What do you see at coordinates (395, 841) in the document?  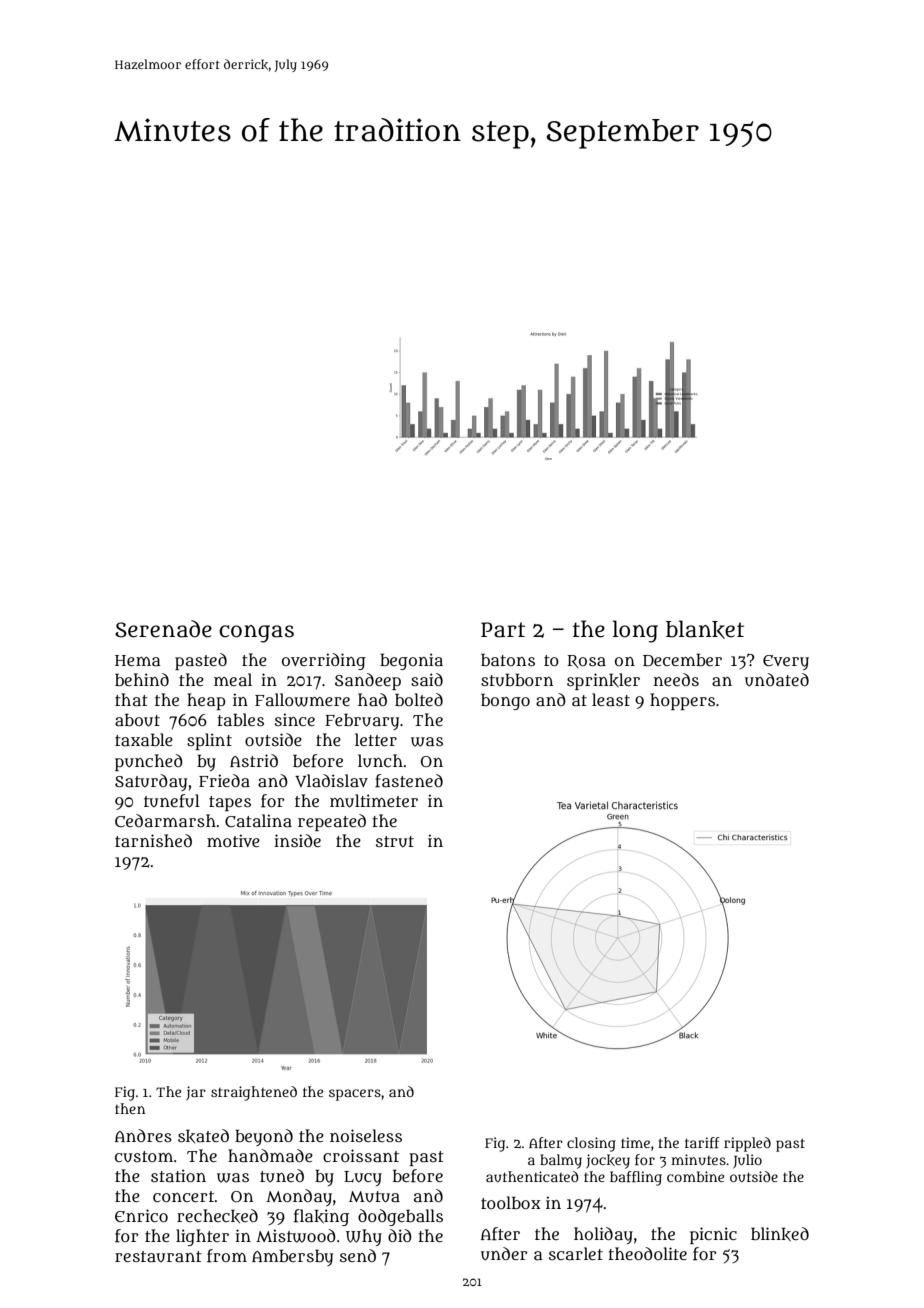 I see `strut` at bounding box center [395, 841].
